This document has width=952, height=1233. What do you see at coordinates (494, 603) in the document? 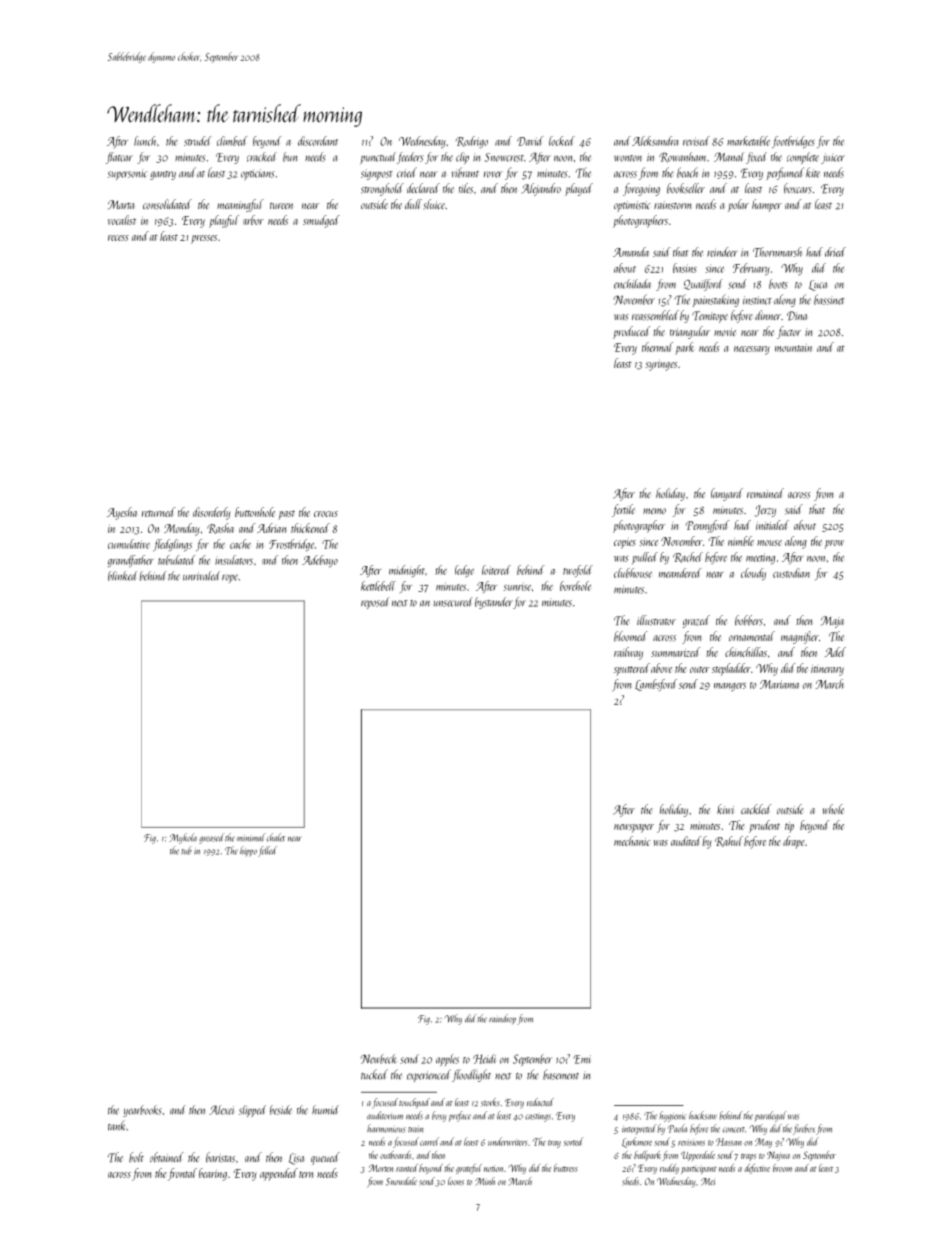
I see `bystander` at bounding box center [494, 603].
